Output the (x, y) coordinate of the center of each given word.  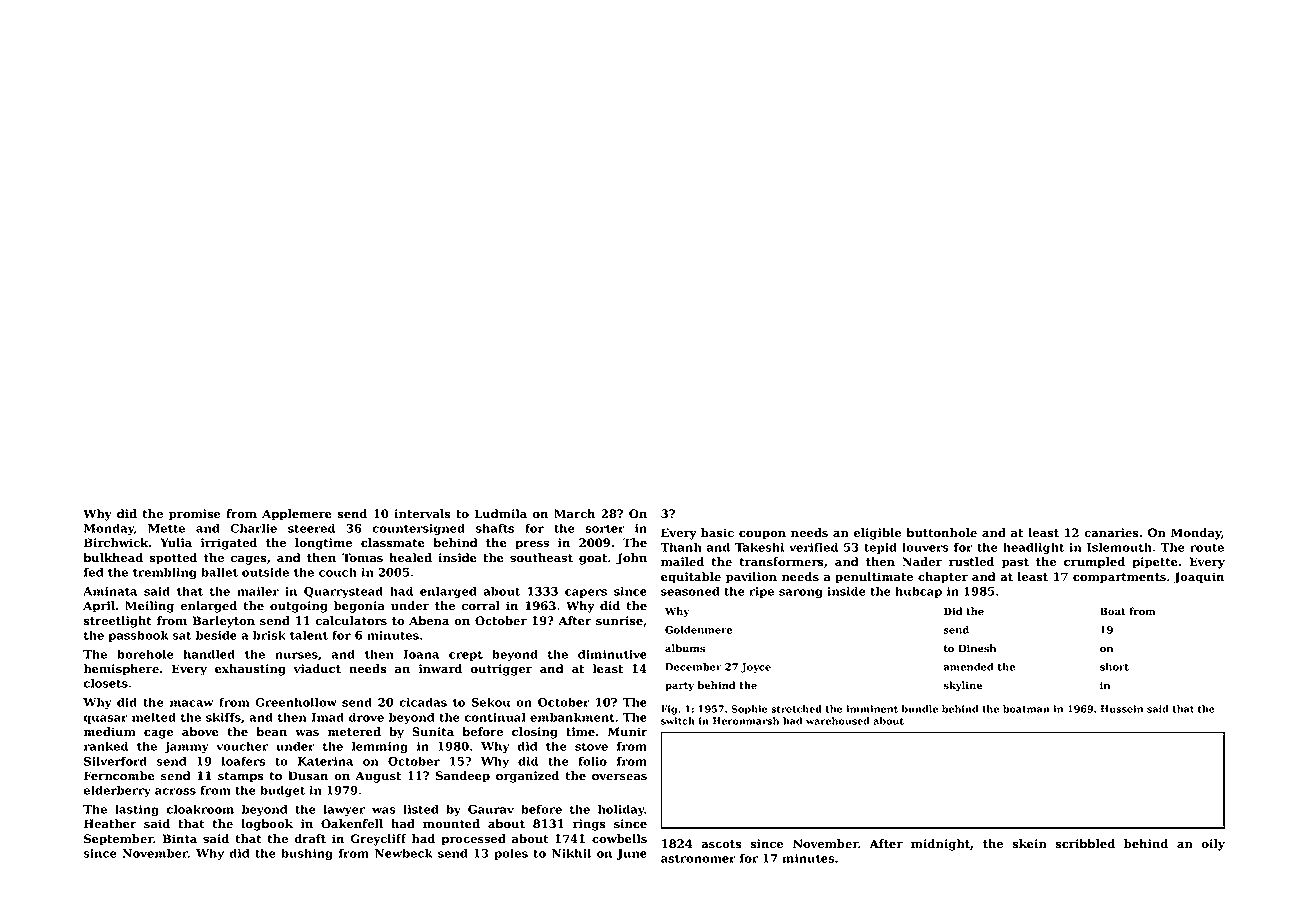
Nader (922, 562)
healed (410, 558)
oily (1213, 845)
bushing (307, 854)
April (99, 607)
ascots (721, 844)
